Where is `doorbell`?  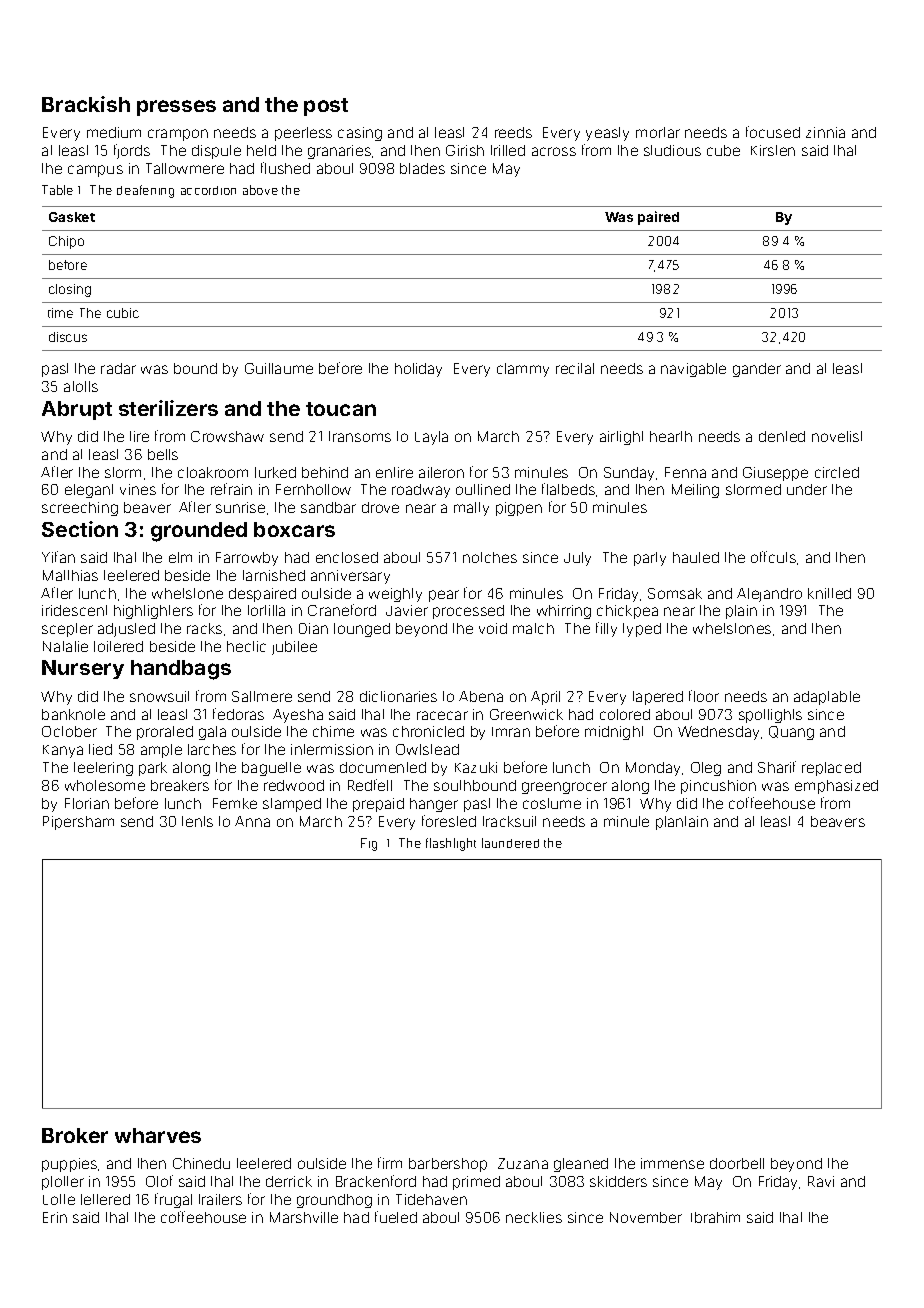 doorbell is located at coordinates (737, 1163).
